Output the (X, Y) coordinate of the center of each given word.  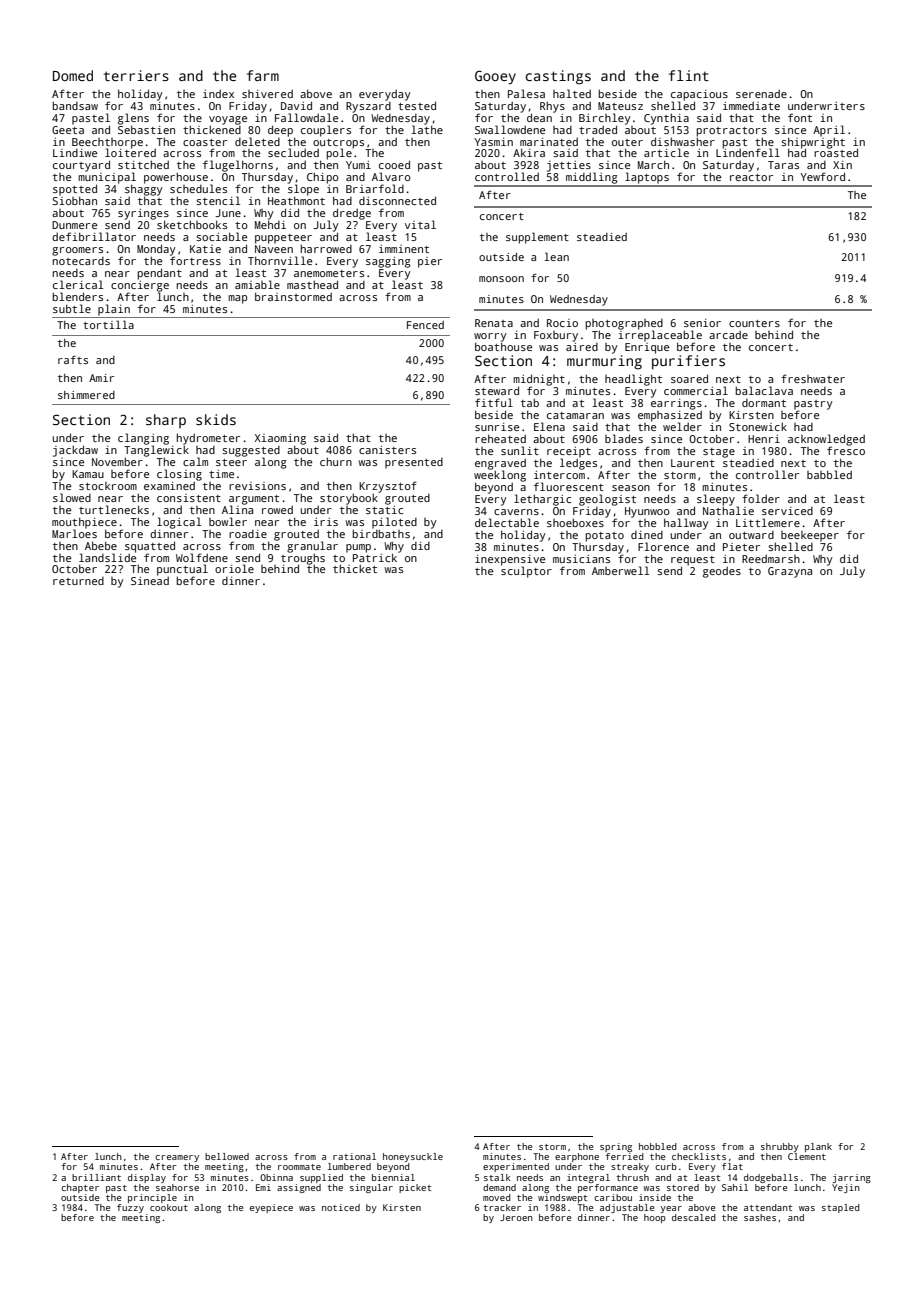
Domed (73, 75)
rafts (73, 360)
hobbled (658, 1146)
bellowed (227, 1156)
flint (689, 75)
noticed (341, 1207)
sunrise (497, 427)
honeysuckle (413, 1157)
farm (263, 75)
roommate (299, 1167)
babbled (829, 474)
